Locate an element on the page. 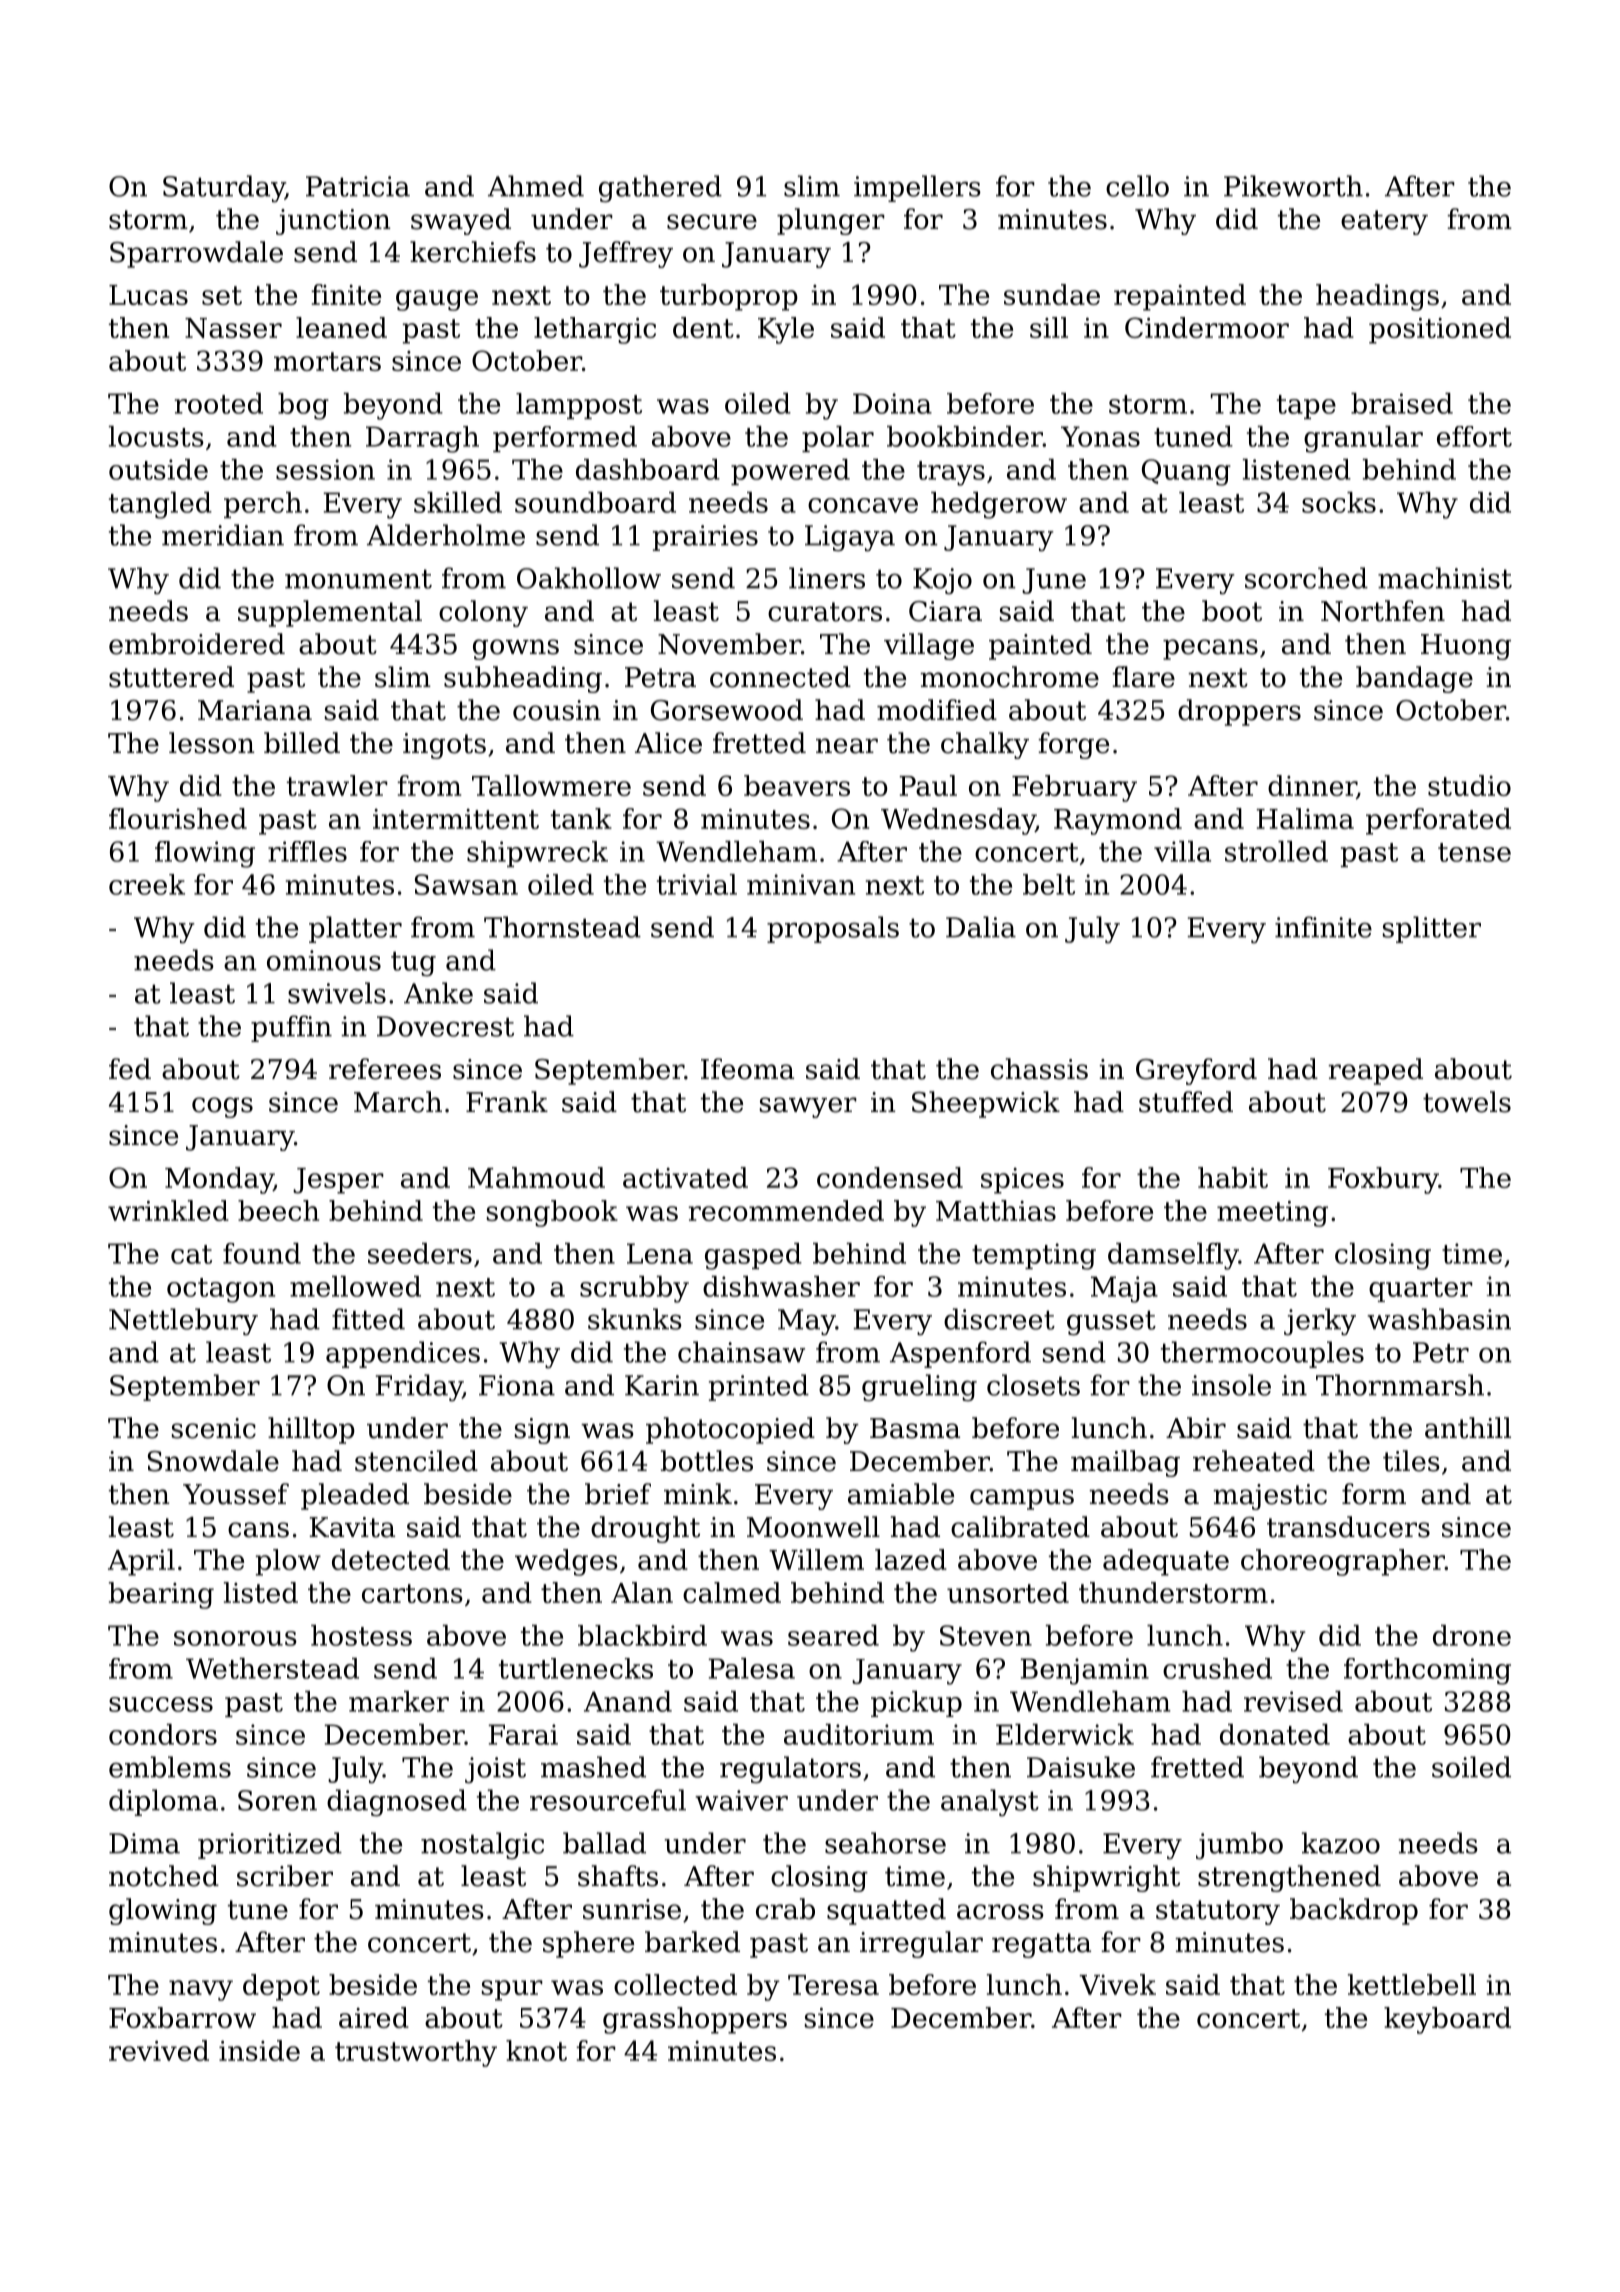 The height and width of the page is (2292, 1620). reheated is located at coordinates (1254, 1461).
